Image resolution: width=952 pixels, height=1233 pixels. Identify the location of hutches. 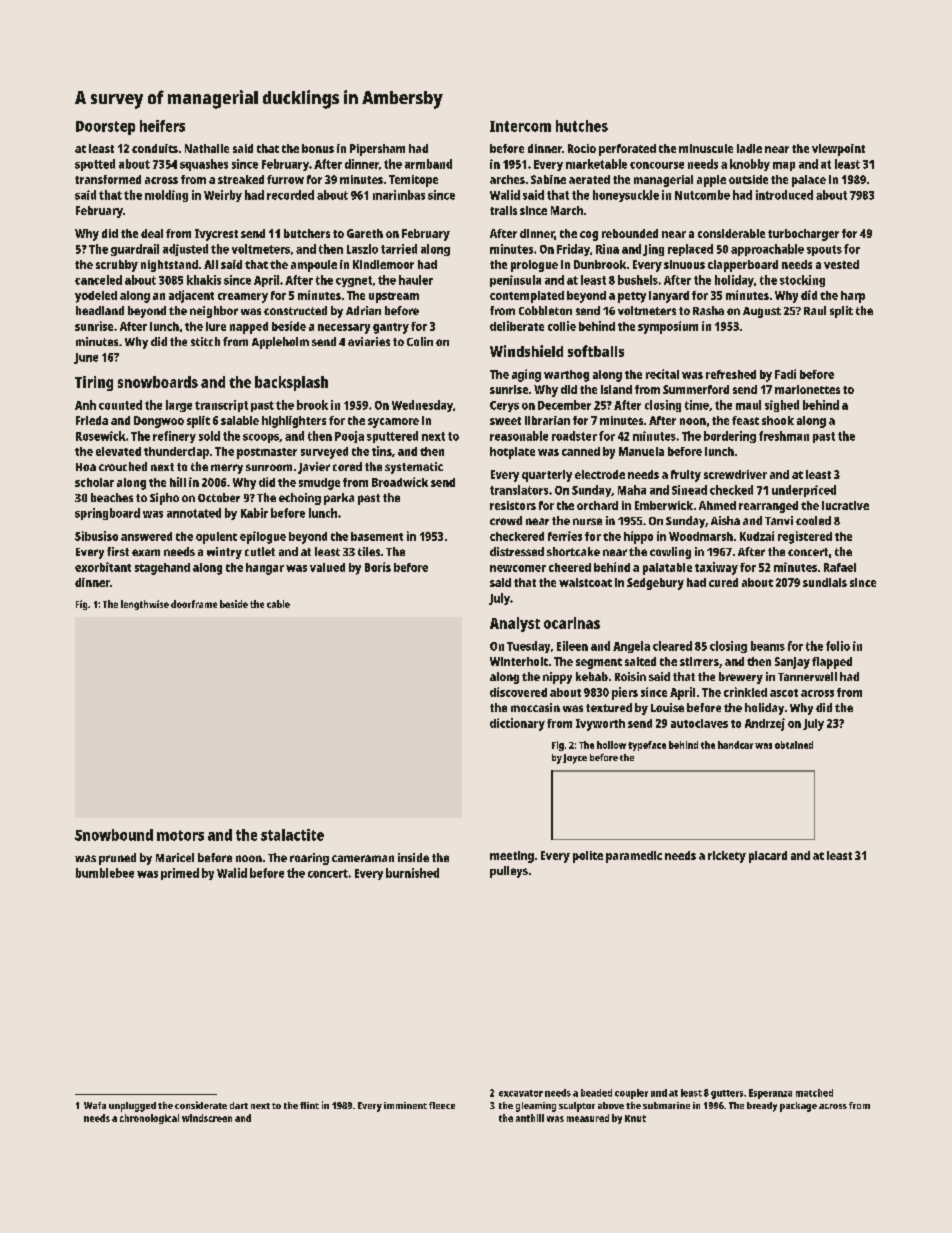
(582, 126).
